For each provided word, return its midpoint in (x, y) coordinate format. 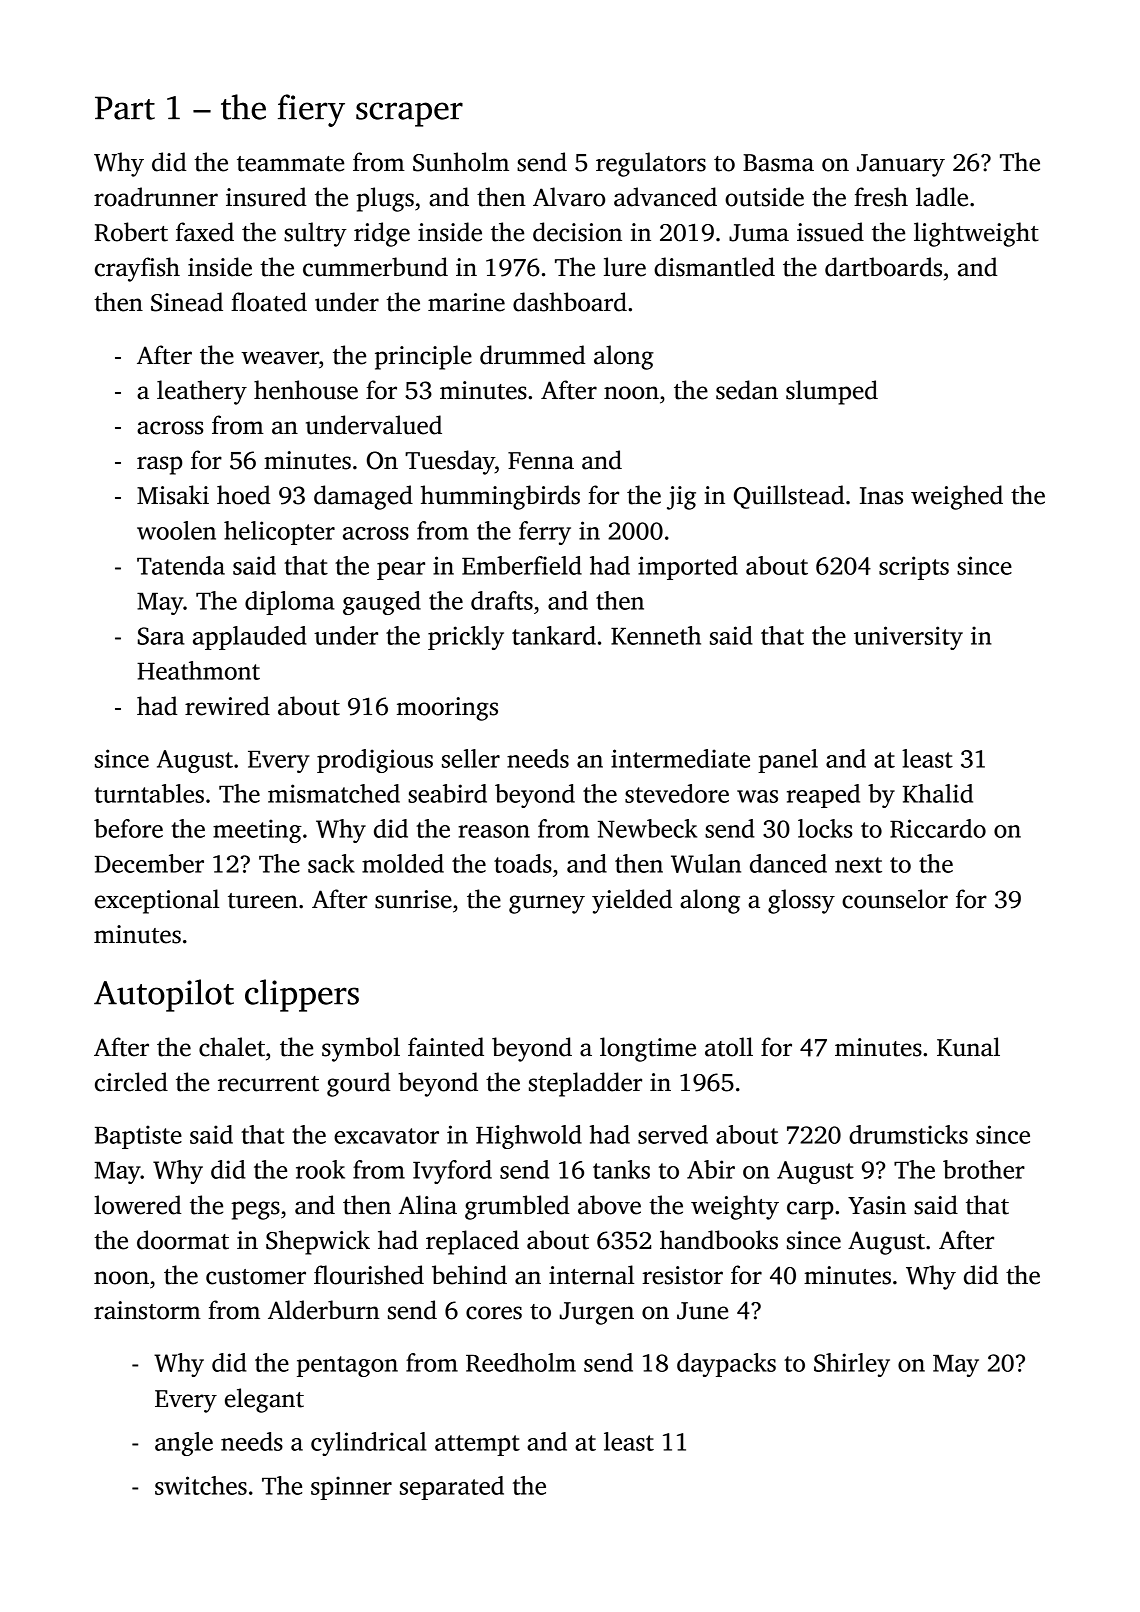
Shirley (852, 1365)
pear (401, 571)
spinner (351, 1488)
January (901, 165)
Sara (161, 636)
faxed (205, 232)
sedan (747, 390)
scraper (409, 114)
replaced (472, 1242)
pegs (255, 1210)
